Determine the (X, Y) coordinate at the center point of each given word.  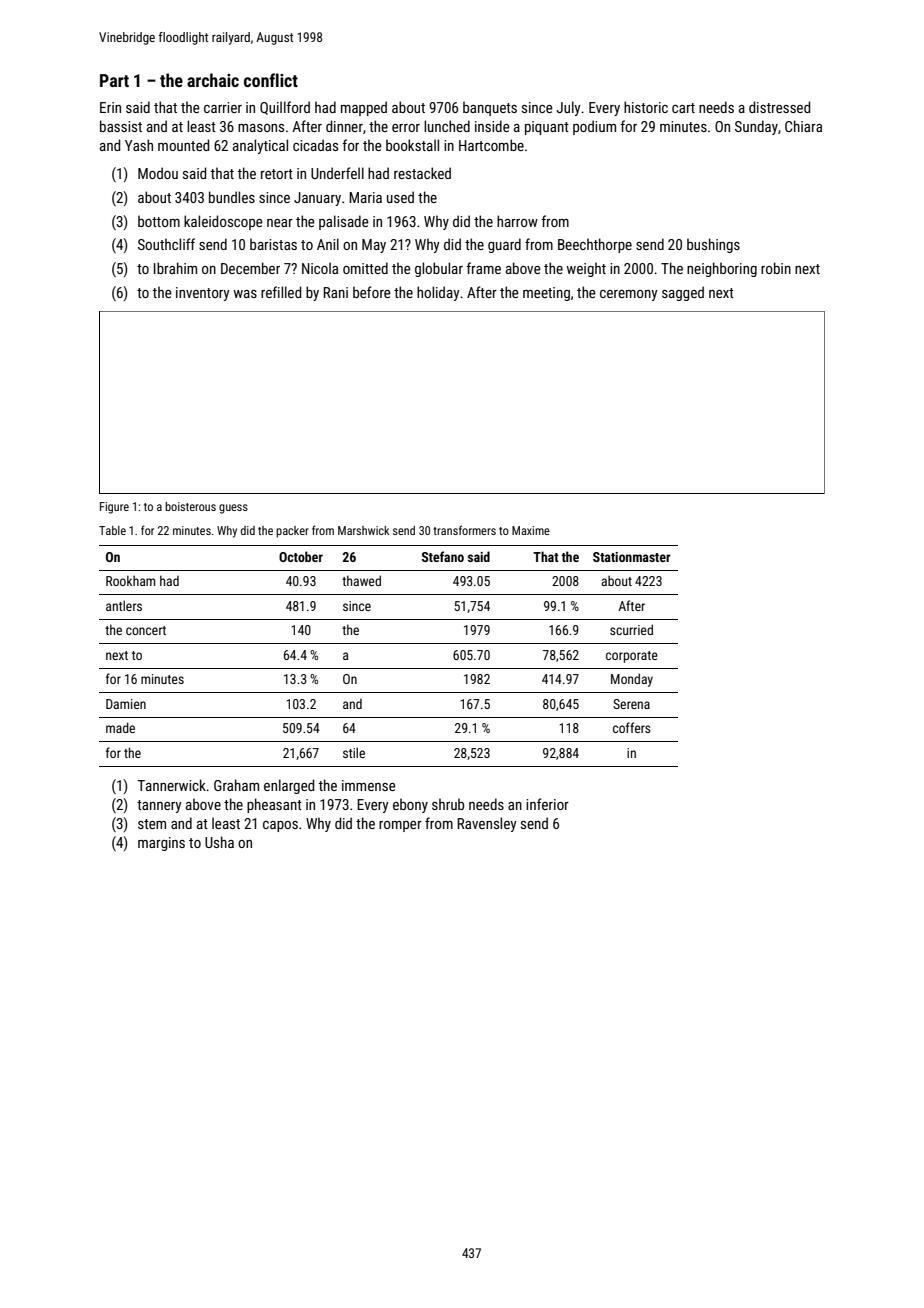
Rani (335, 292)
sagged (683, 293)
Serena (631, 704)
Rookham (130, 580)
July (569, 108)
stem (152, 824)
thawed (361, 580)
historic (646, 107)
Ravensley (487, 824)
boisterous (190, 506)
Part (114, 80)
